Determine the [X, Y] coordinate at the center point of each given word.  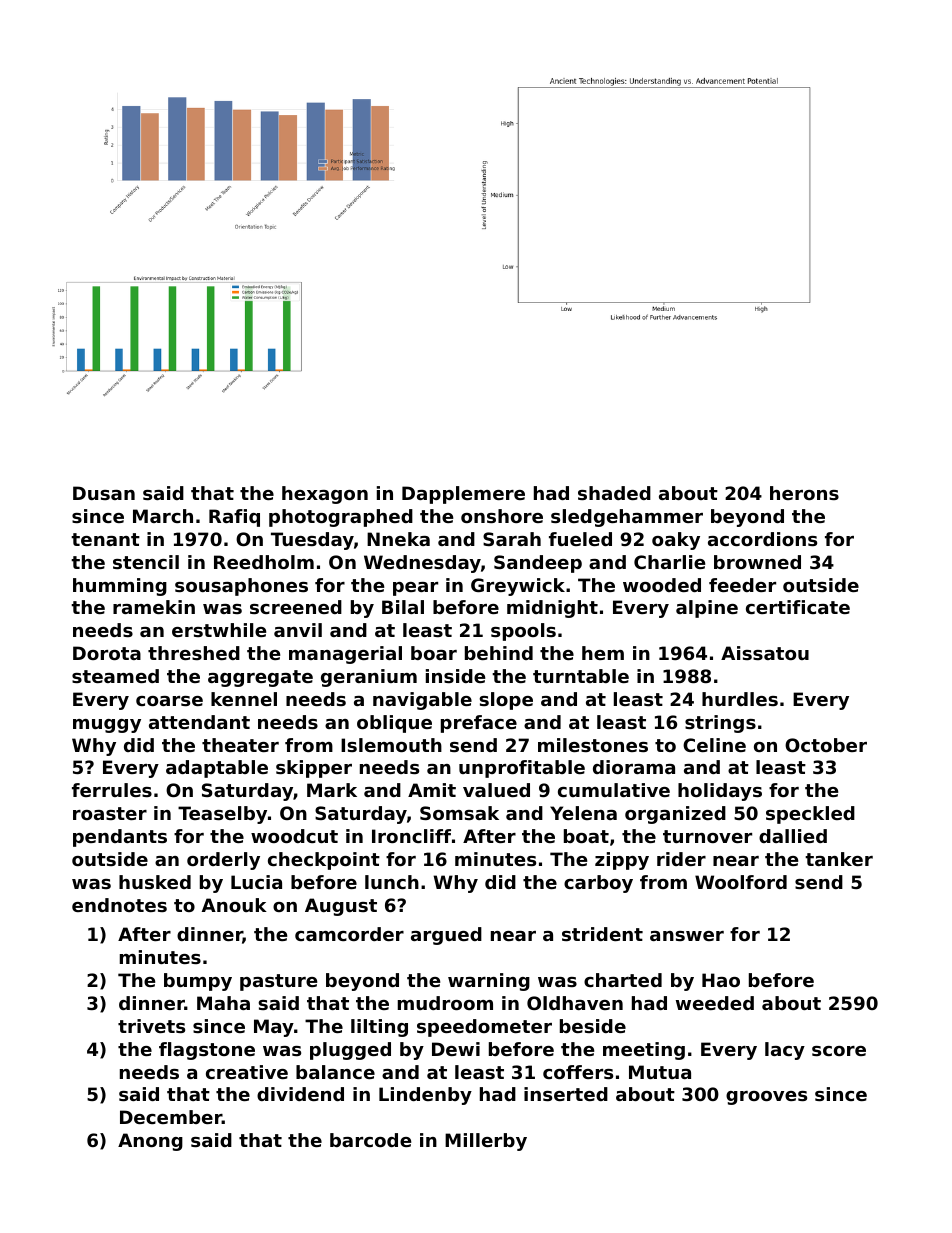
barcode [370, 1140]
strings [720, 724]
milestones [593, 745]
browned [757, 562]
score [839, 1051]
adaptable [217, 769]
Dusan [104, 493]
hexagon [325, 495]
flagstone [207, 1051]
